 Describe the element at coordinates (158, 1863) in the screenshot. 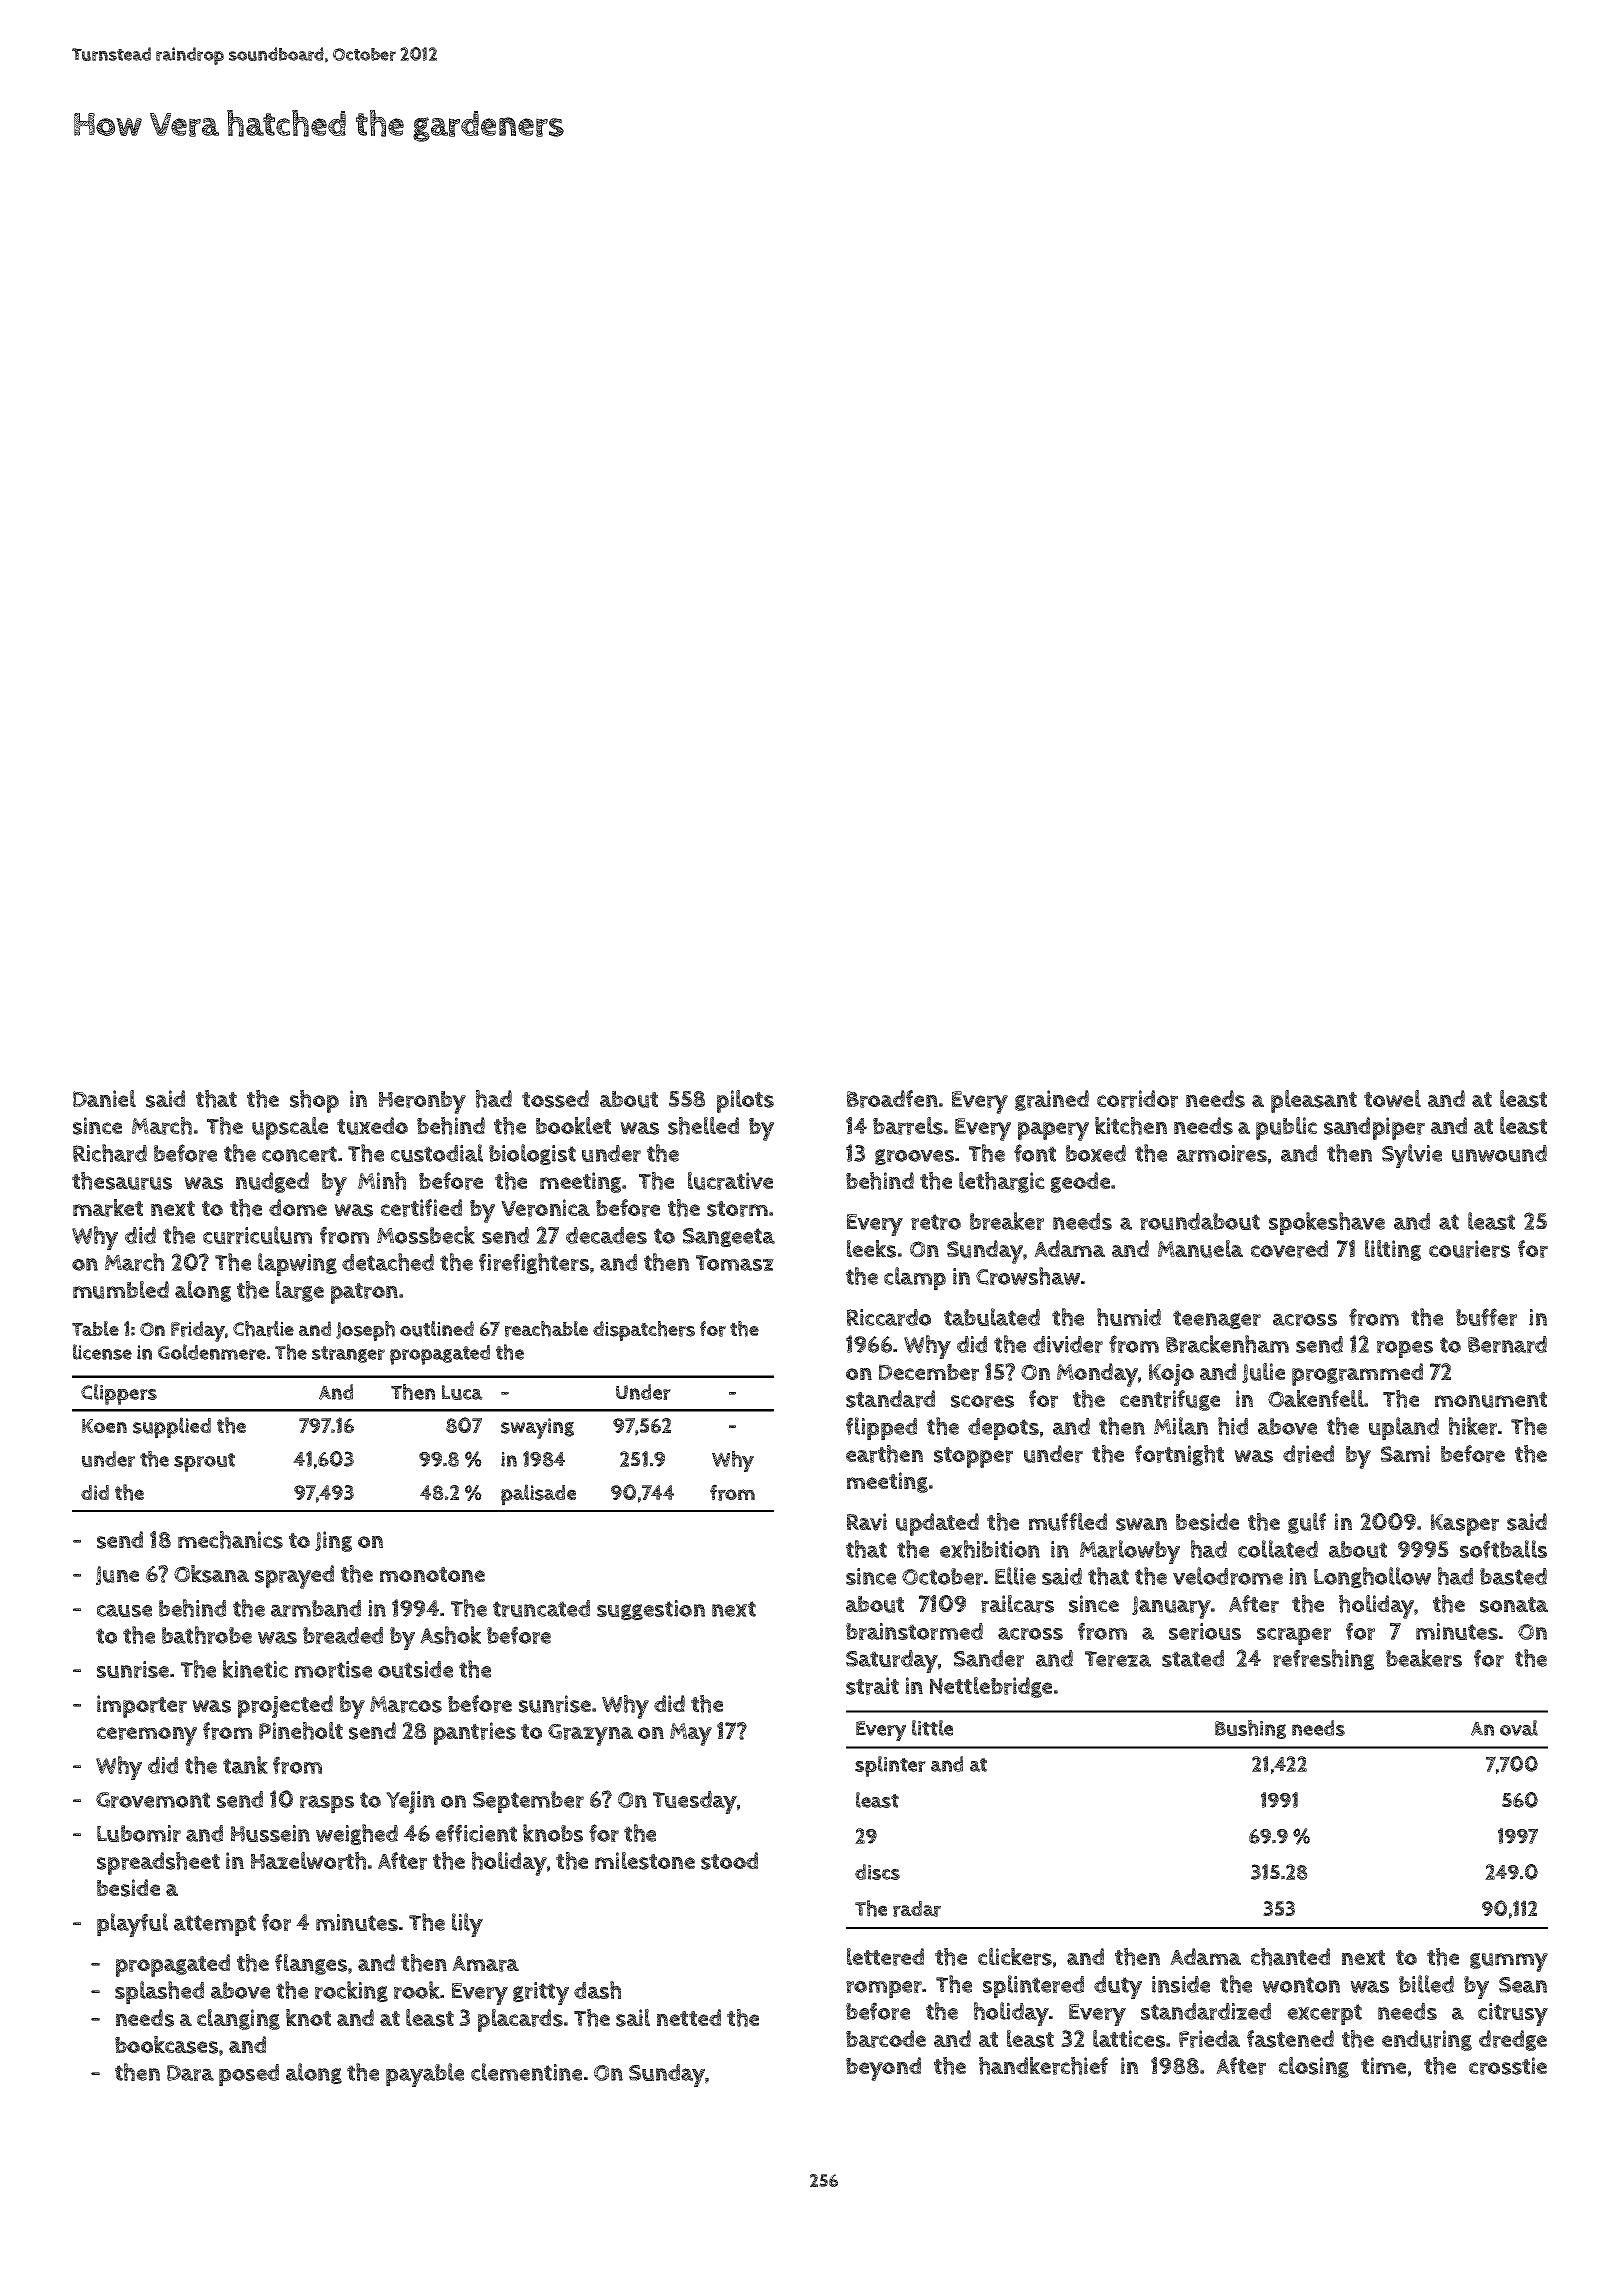

I see `spreadsheet` at that location.
